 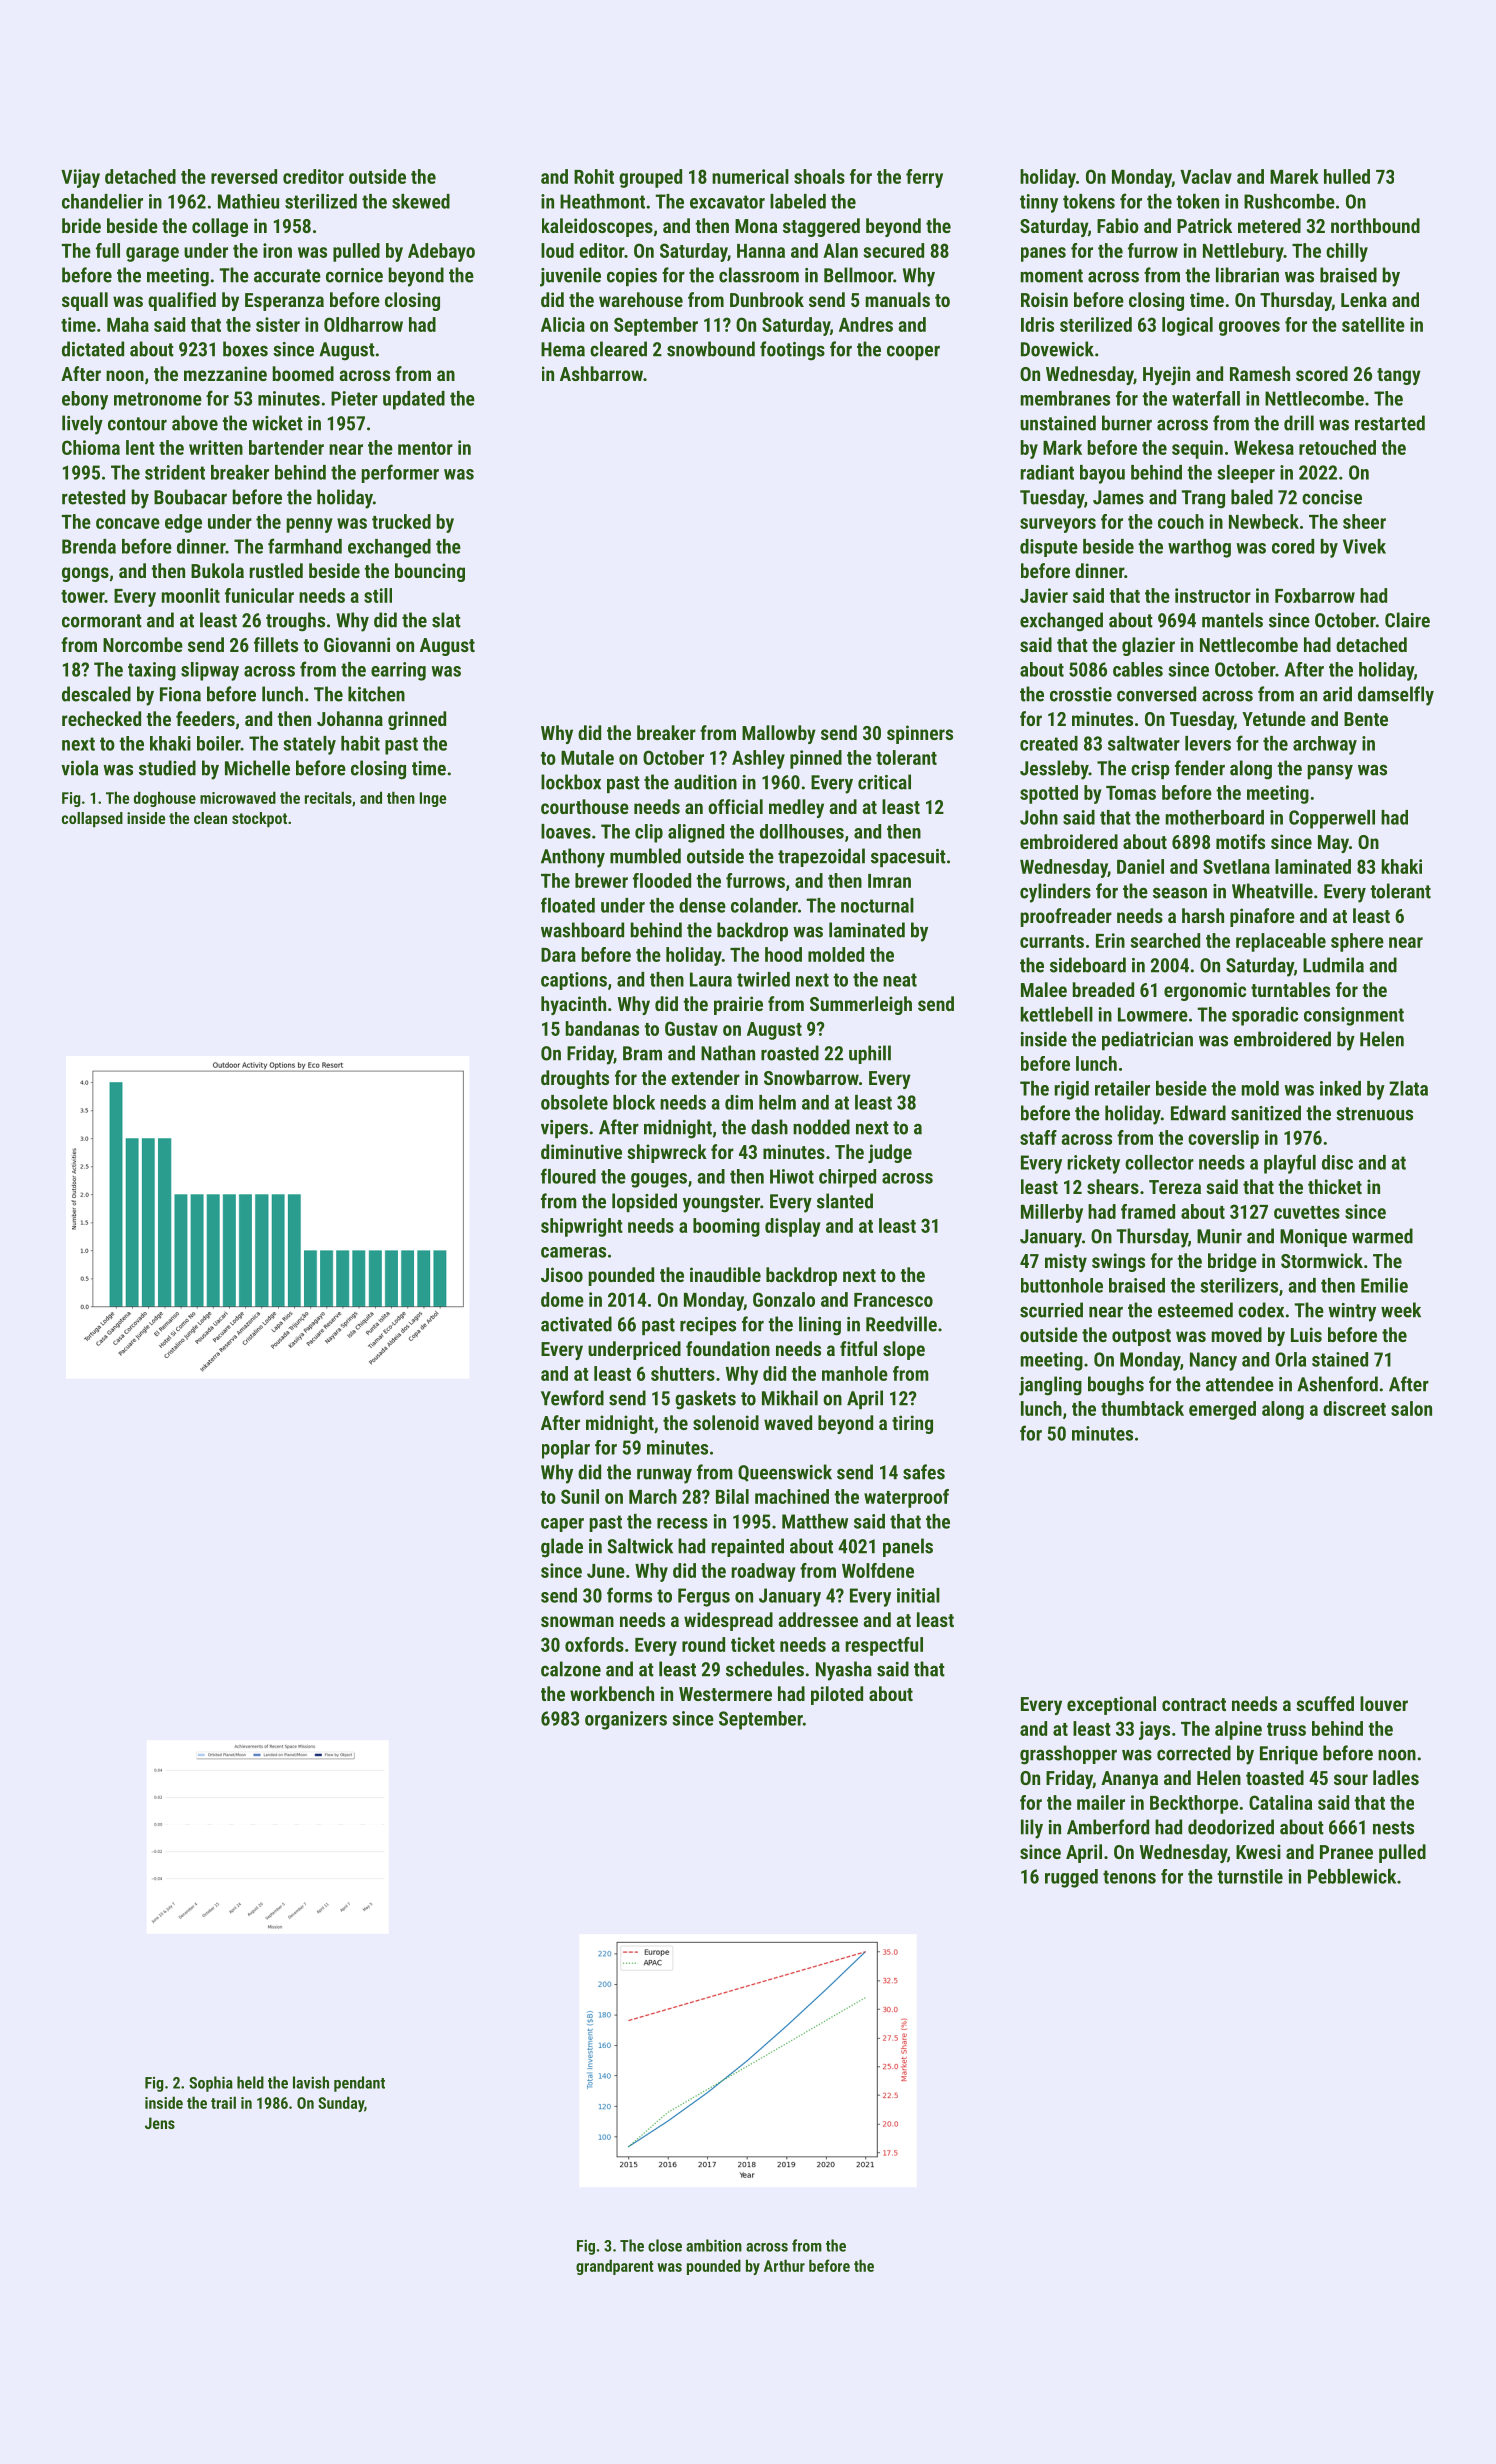 I want to click on ambition, so click(x=714, y=2245).
